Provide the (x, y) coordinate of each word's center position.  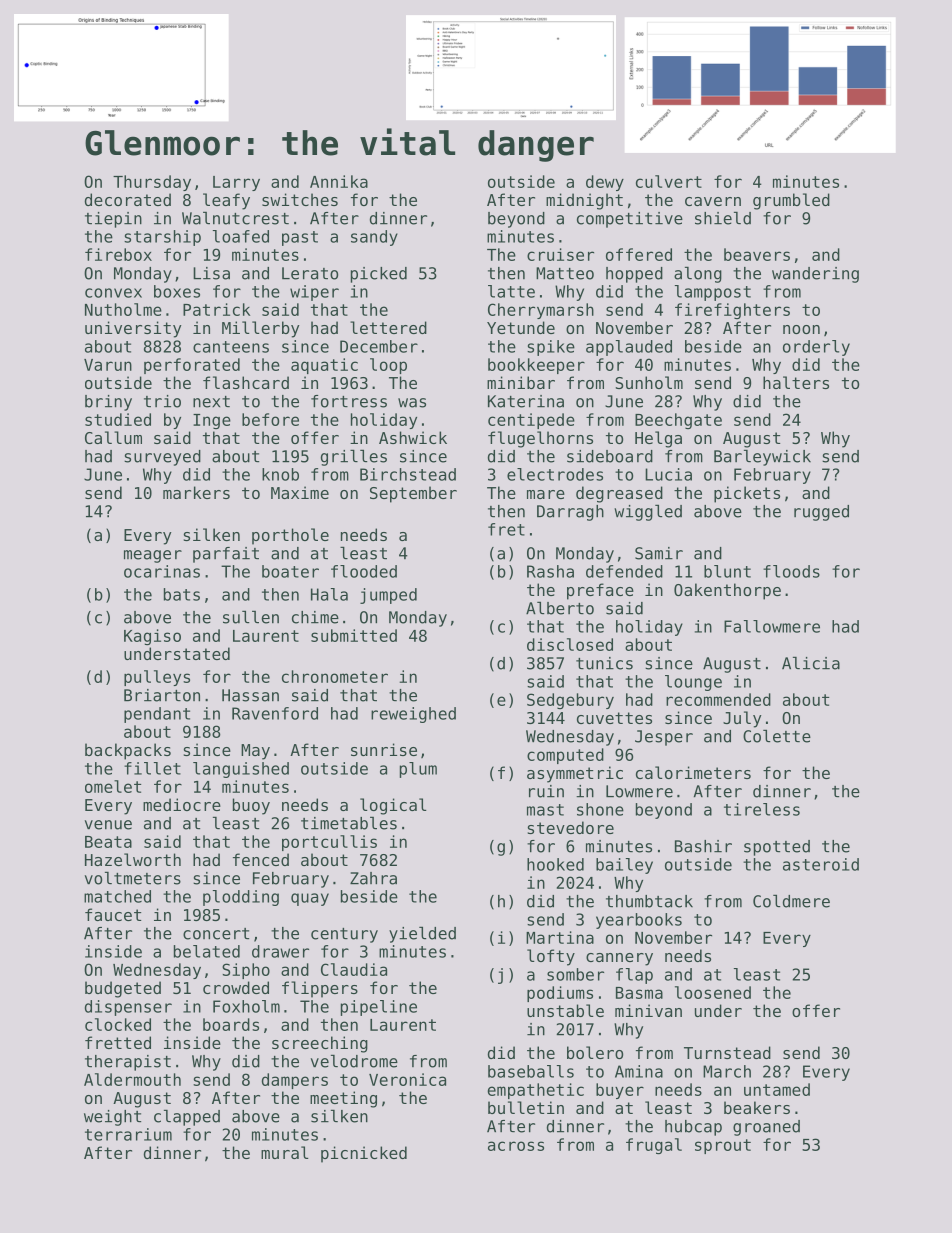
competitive (630, 220)
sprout (723, 1146)
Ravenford (275, 713)
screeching (320, 1044)
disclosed (570, 644)
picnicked (364, 1154)
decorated (128, 199)
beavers (757, 254)
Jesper (664, 738)
